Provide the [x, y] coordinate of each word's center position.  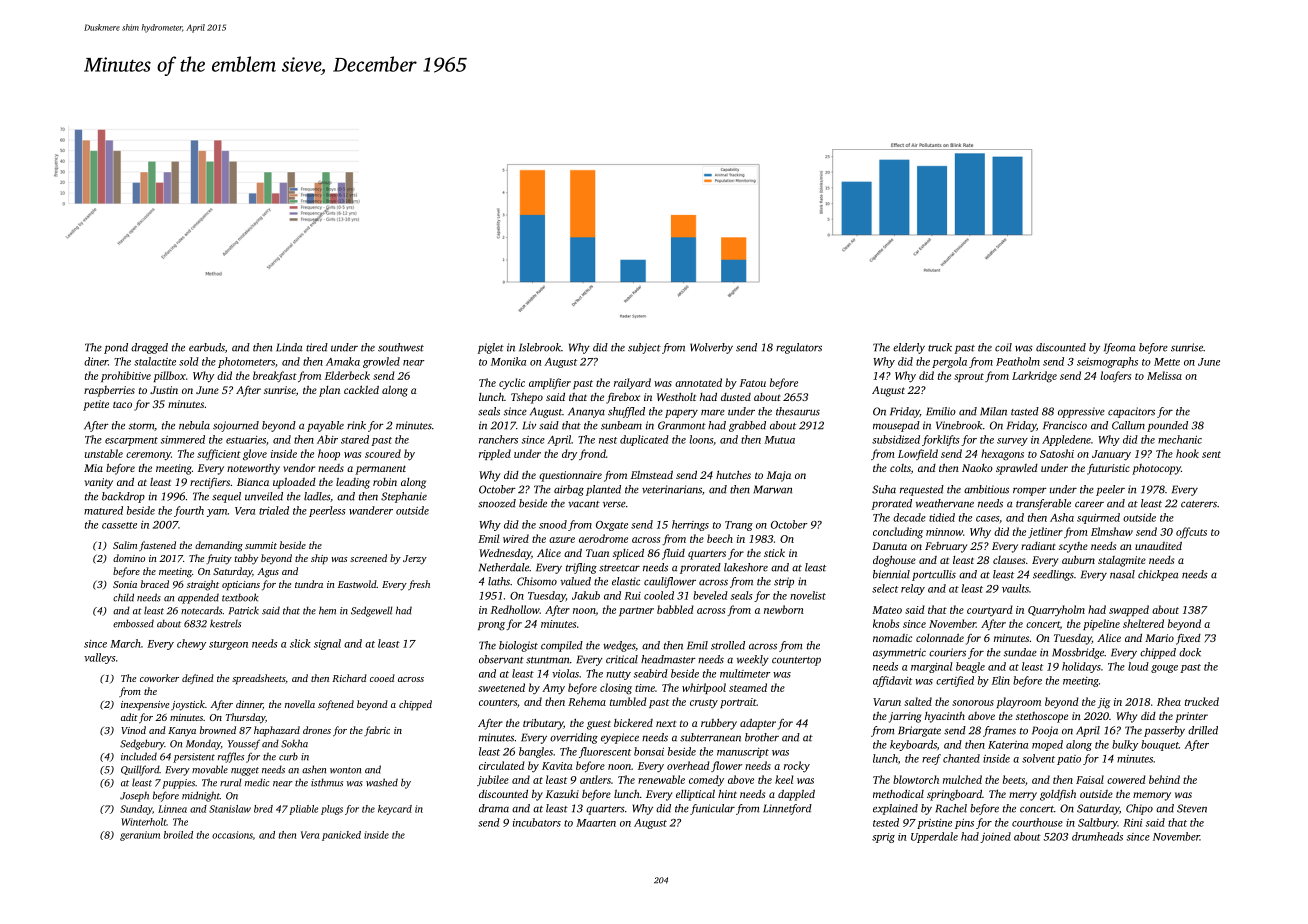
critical [622, 659]
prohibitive [126, 376]
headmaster [668, 659]
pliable [304, 810]
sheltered [1143, 623]
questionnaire [570, 476]
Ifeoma [1119, 348]
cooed [382, 678]
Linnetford [787, 809]
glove [255, 455]
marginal [932, 667]
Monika [508, 361]
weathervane [945, 503]
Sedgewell [371, 611]
